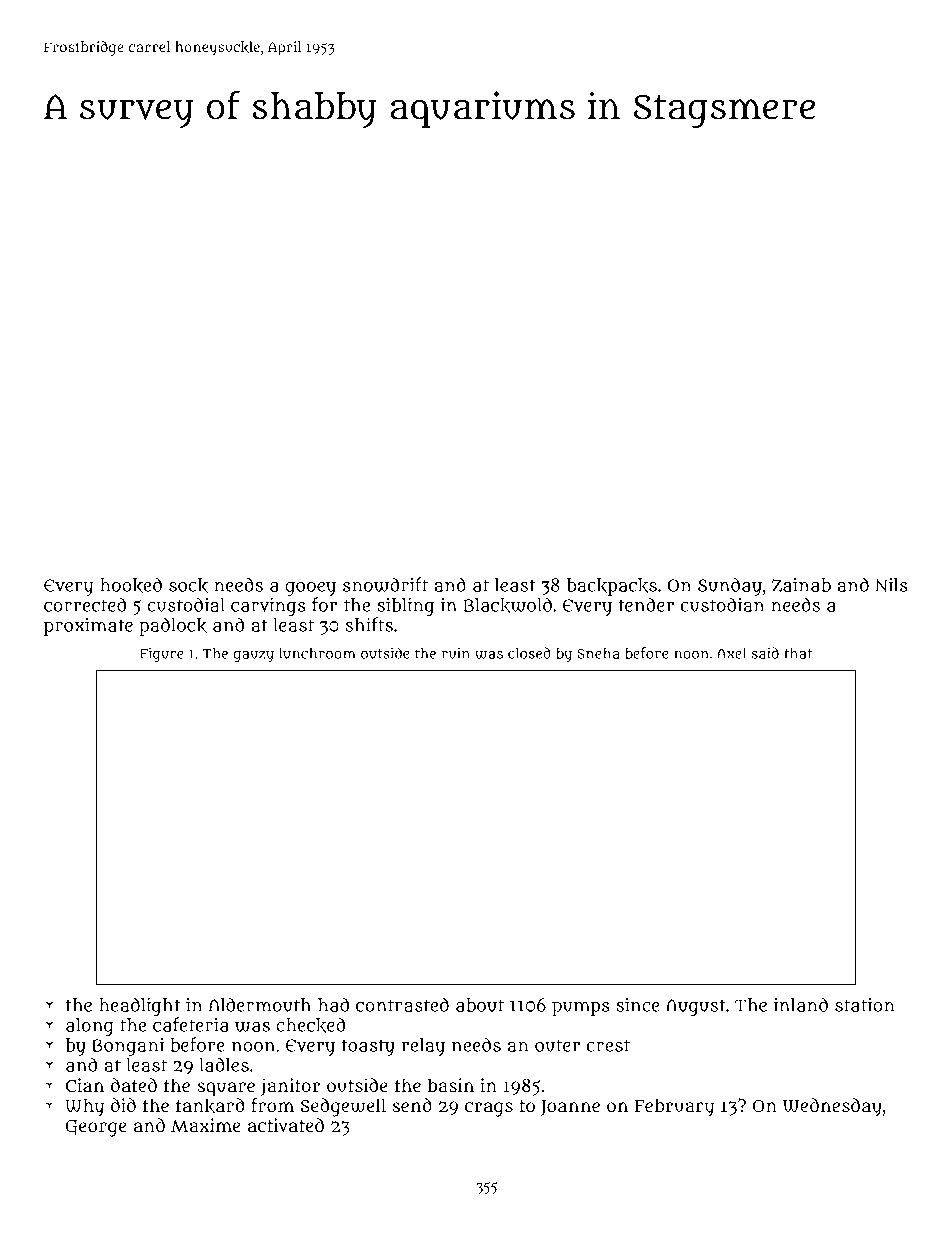 The width and height of the page is (952, 1233). Describe the element at coordinates (140, 1006) in the page. I see `headlight` at that location.
